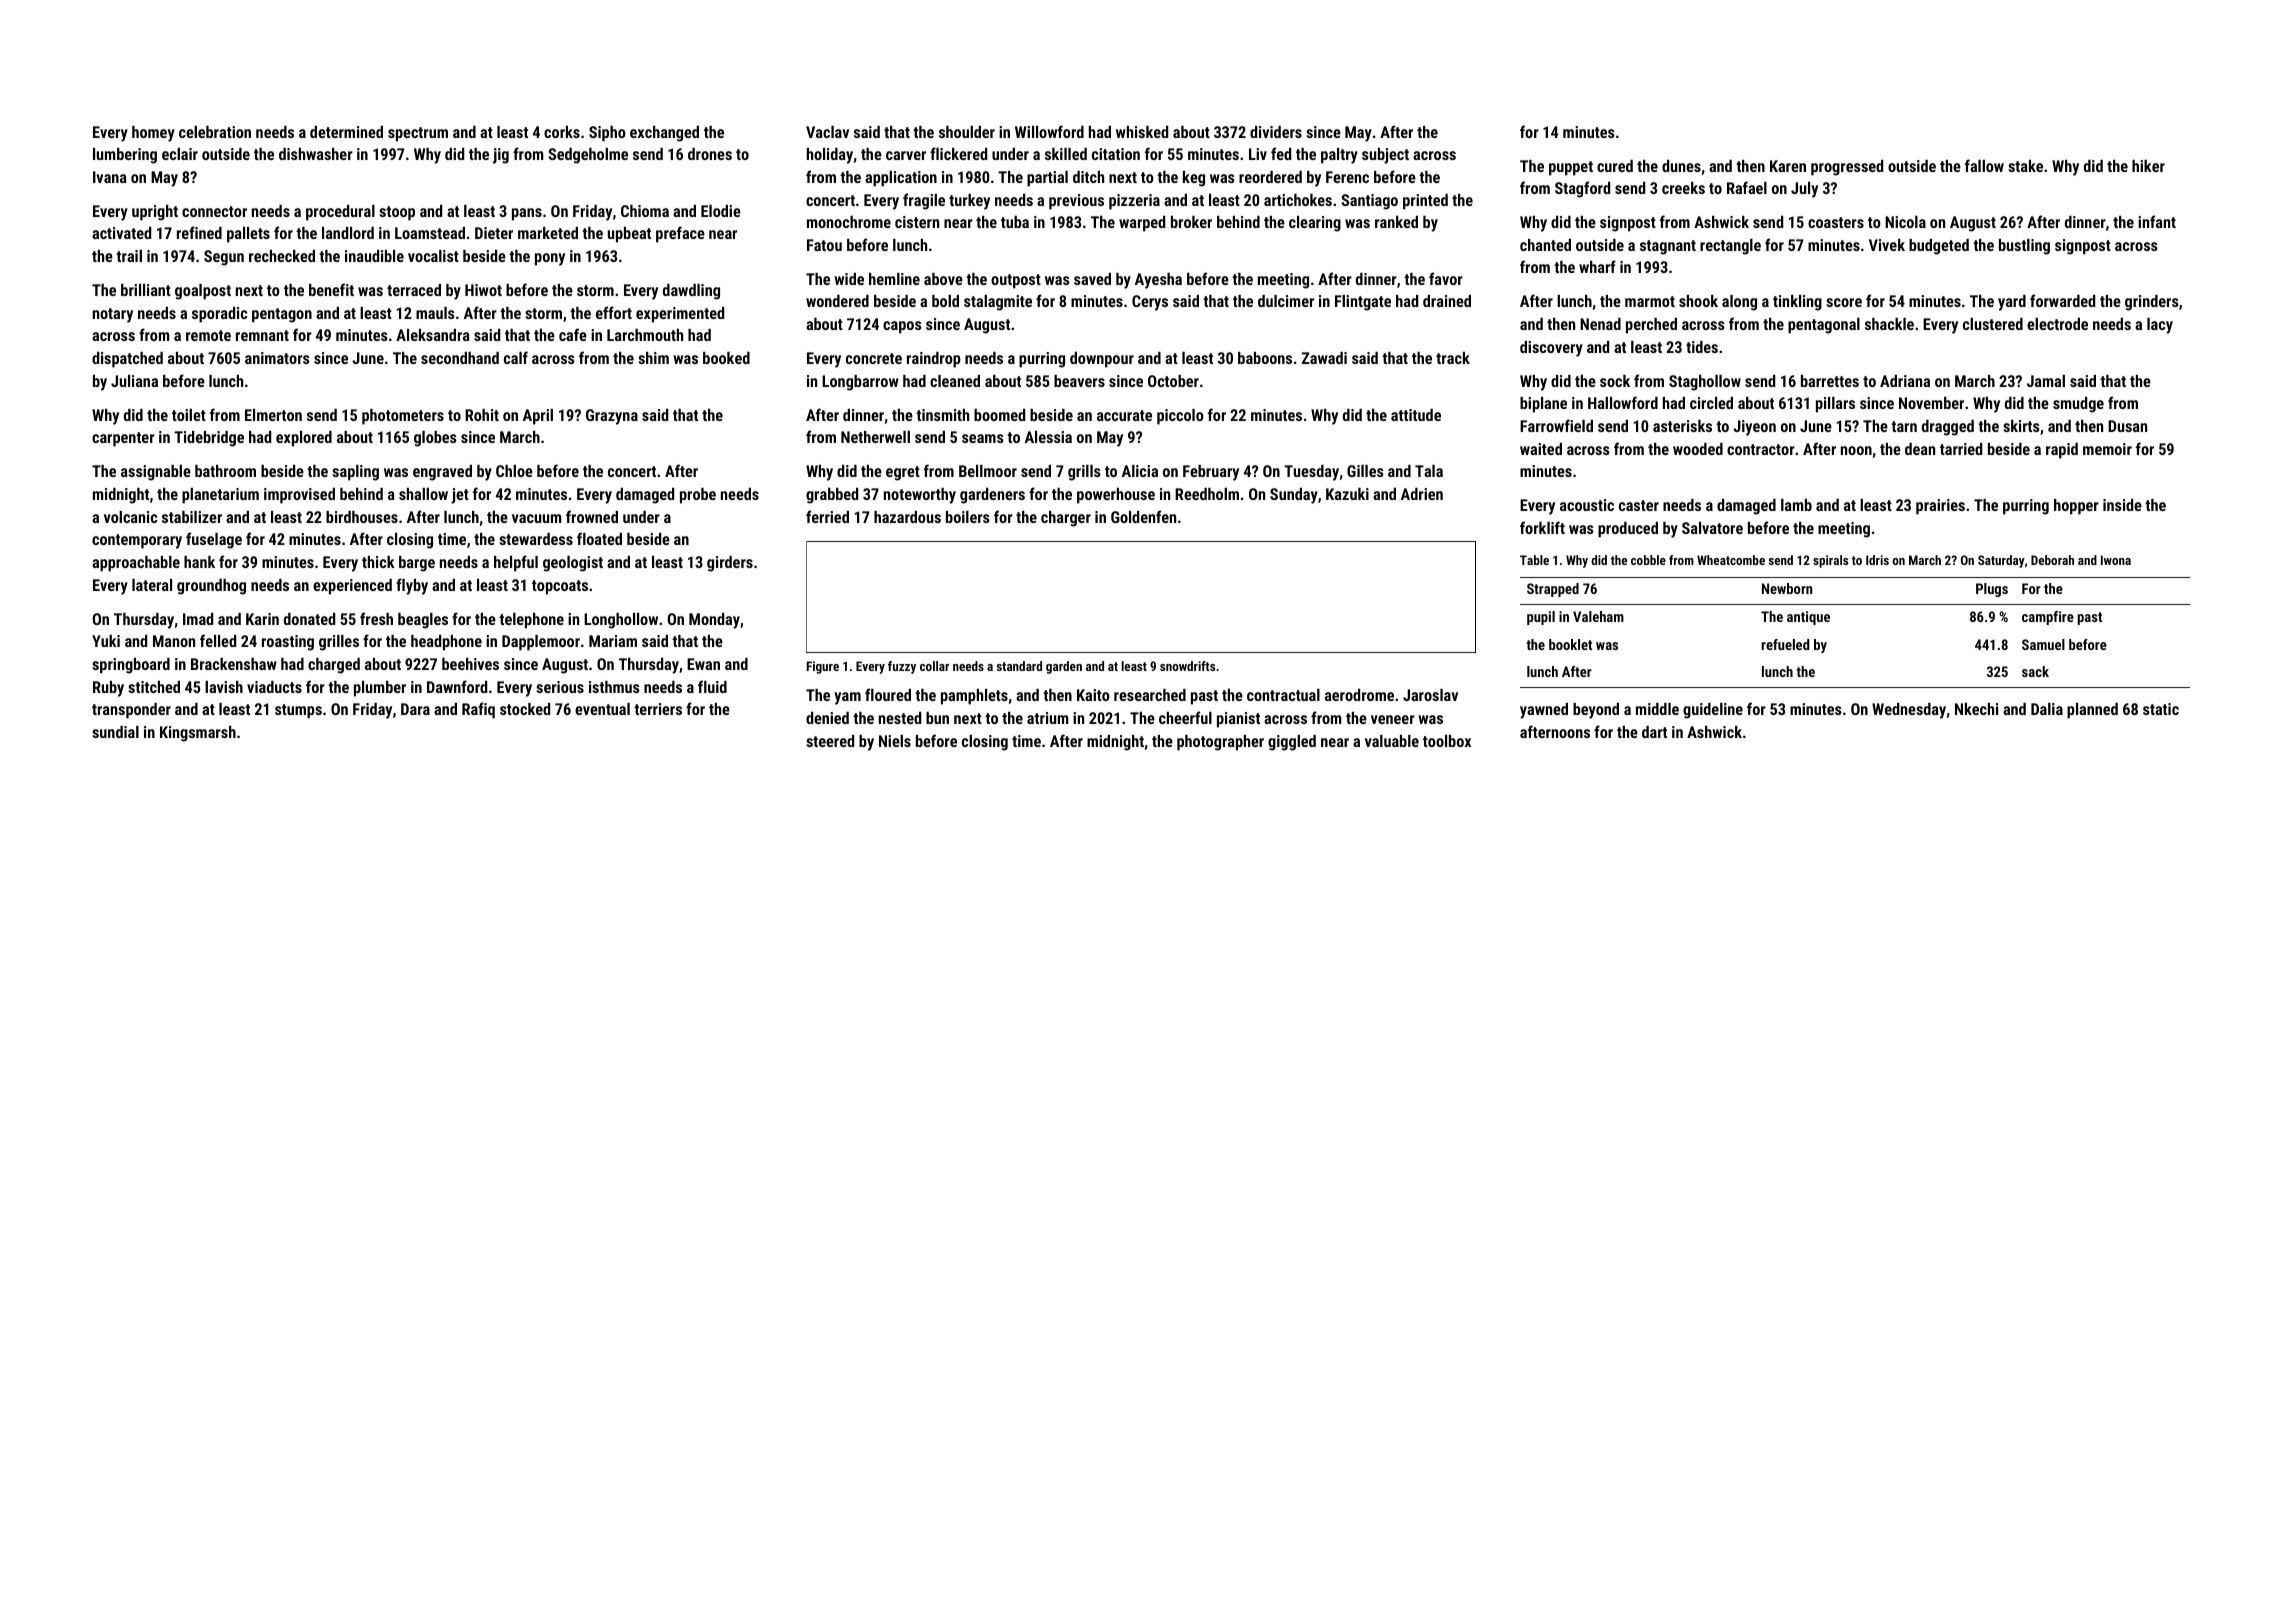  Describe the element at coordinates (2048, 618) in the document. I see `campfire` at that location.
